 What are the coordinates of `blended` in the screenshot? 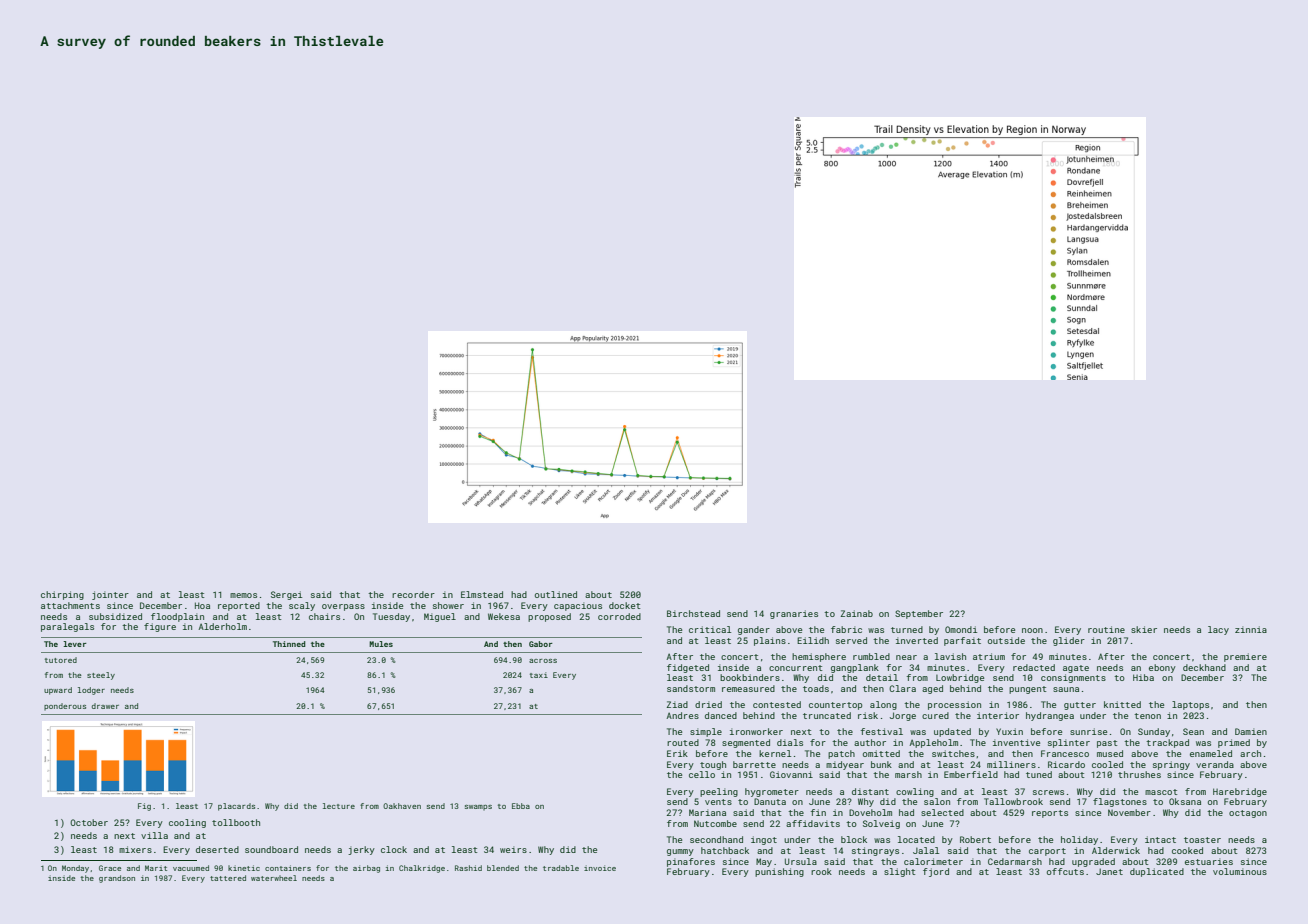 It's located at (503, 868).
